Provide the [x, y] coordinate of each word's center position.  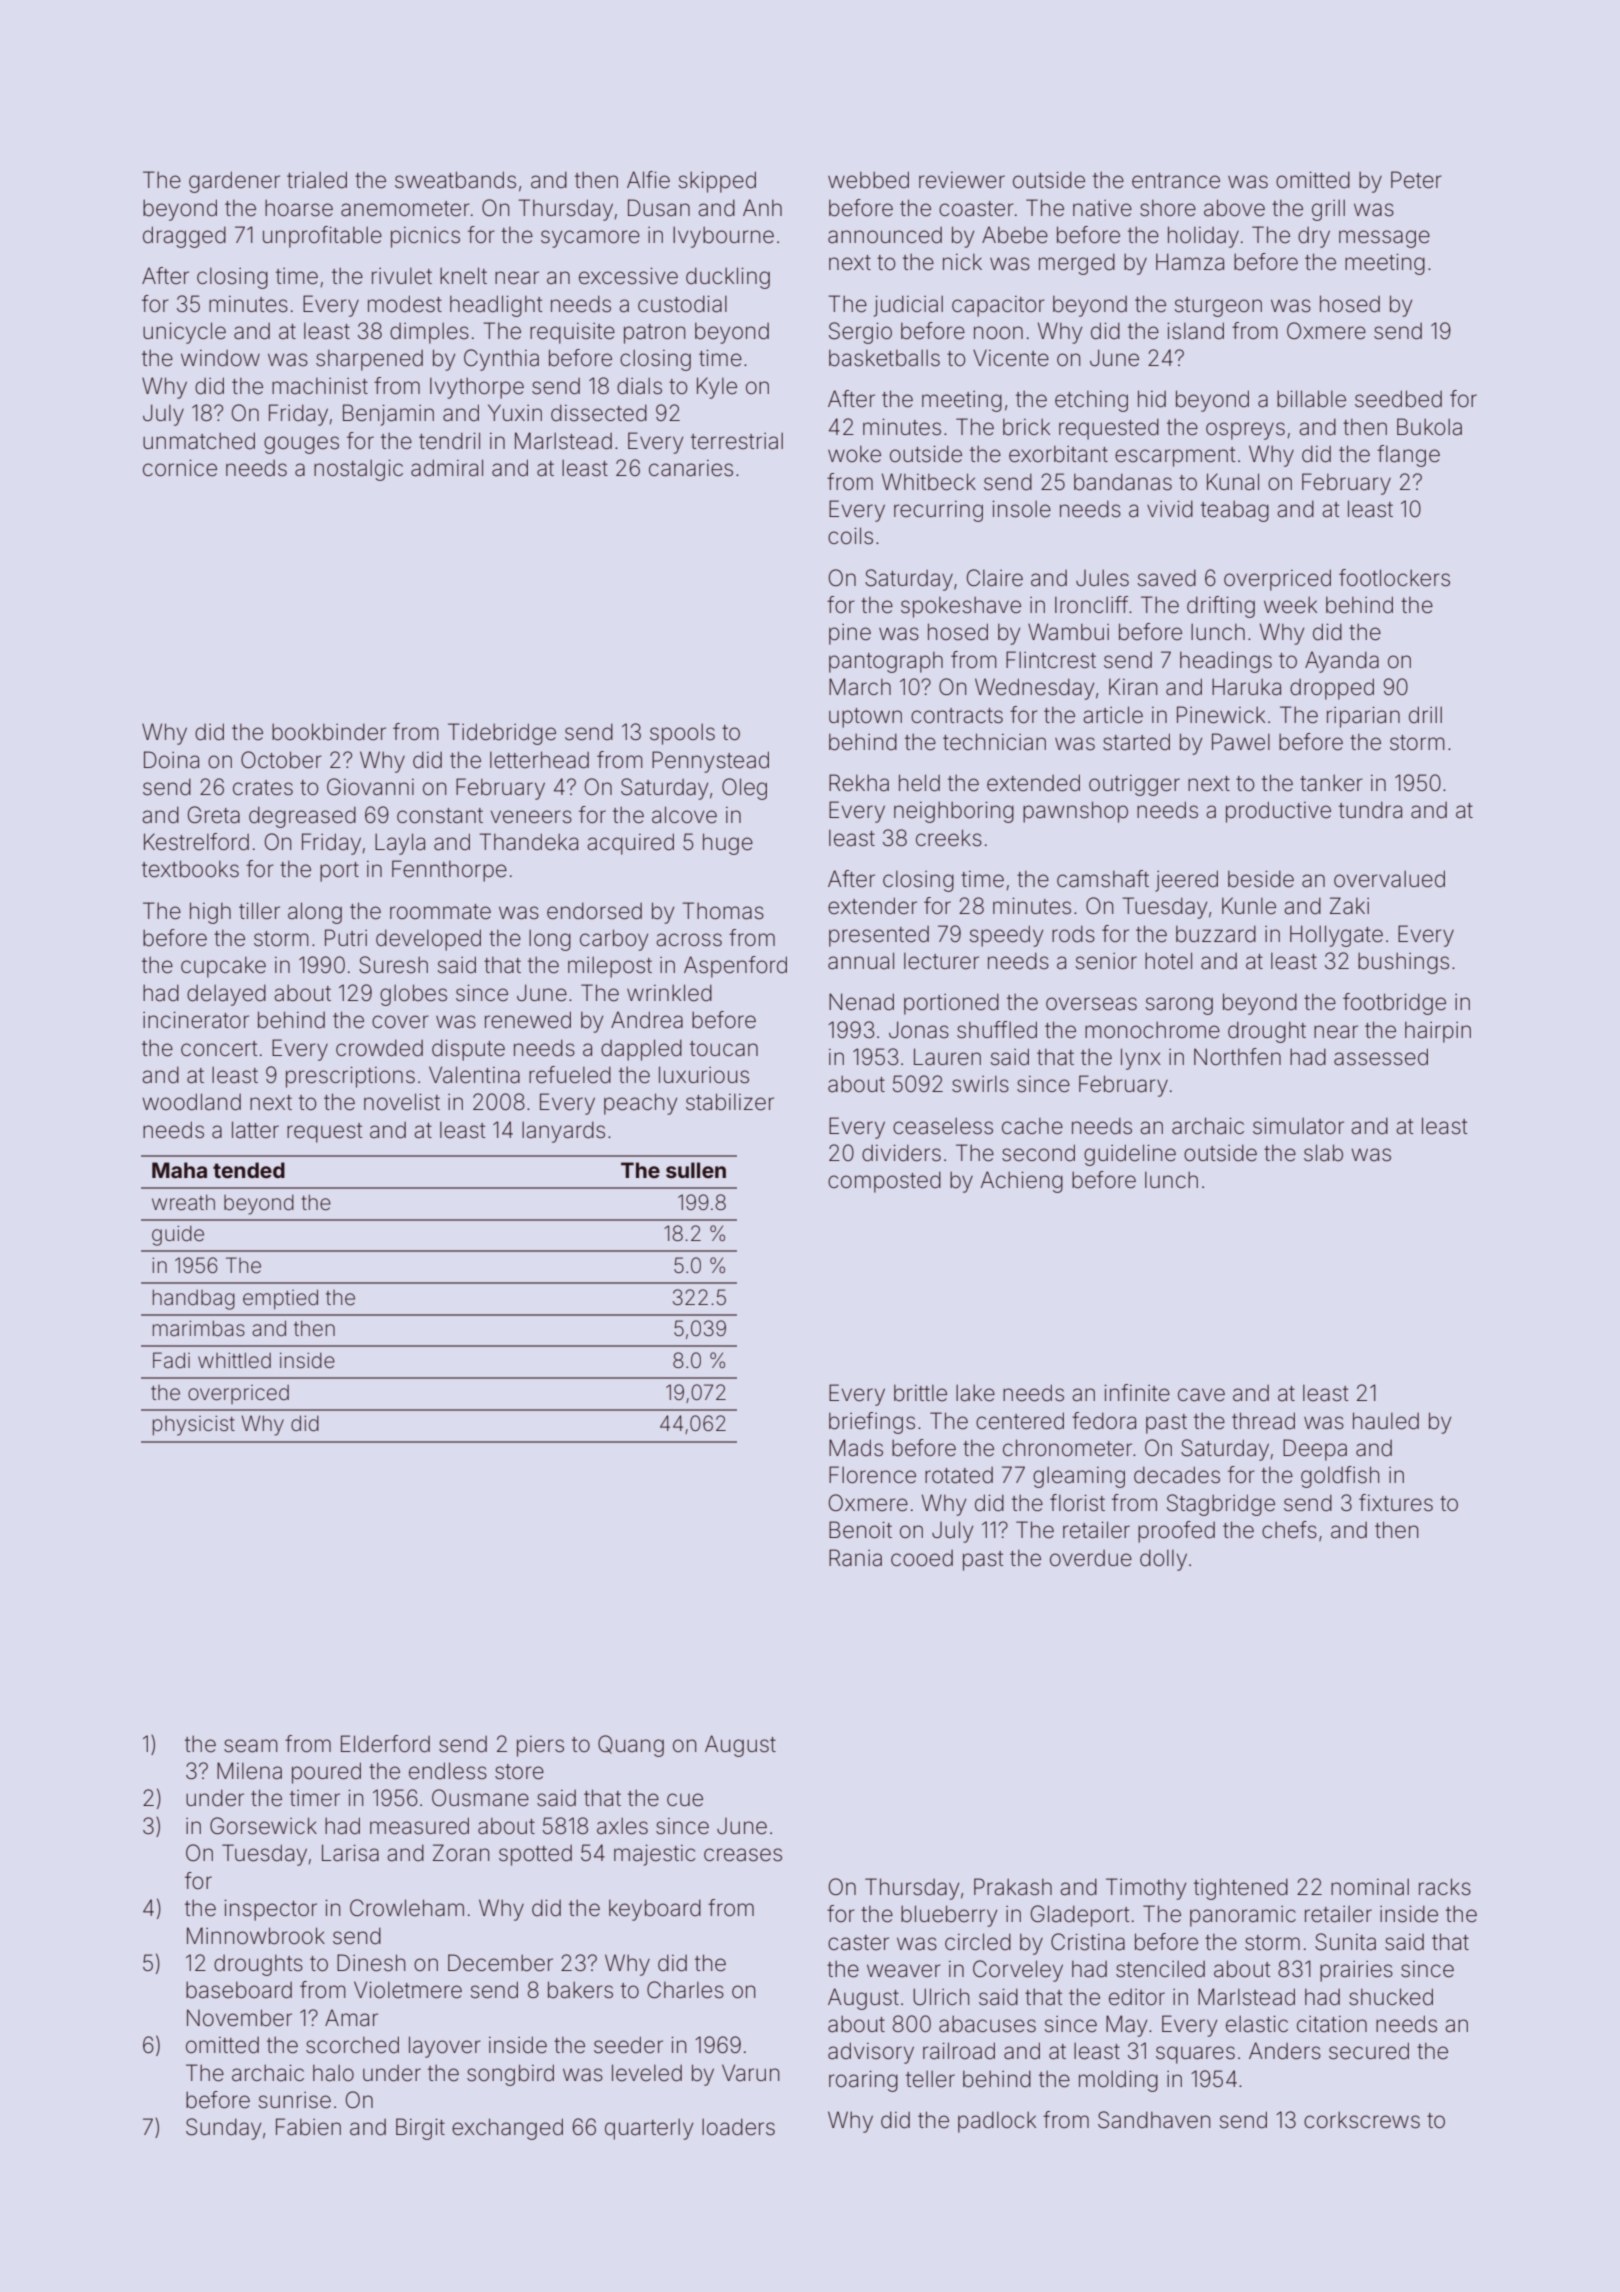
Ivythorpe [477, 388]
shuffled [997, 1030]
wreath [183, 1202]
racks [1445, 1887]
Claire [995, 578]
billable [1311, 399]
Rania [855, 1558]
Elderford [385, 1744]
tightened [1241, 1889]
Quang [631, 1746]
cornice [180, 468]
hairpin [1438, 1032]
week [1290, 605]
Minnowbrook [256, 1936]
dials [639, 386]
